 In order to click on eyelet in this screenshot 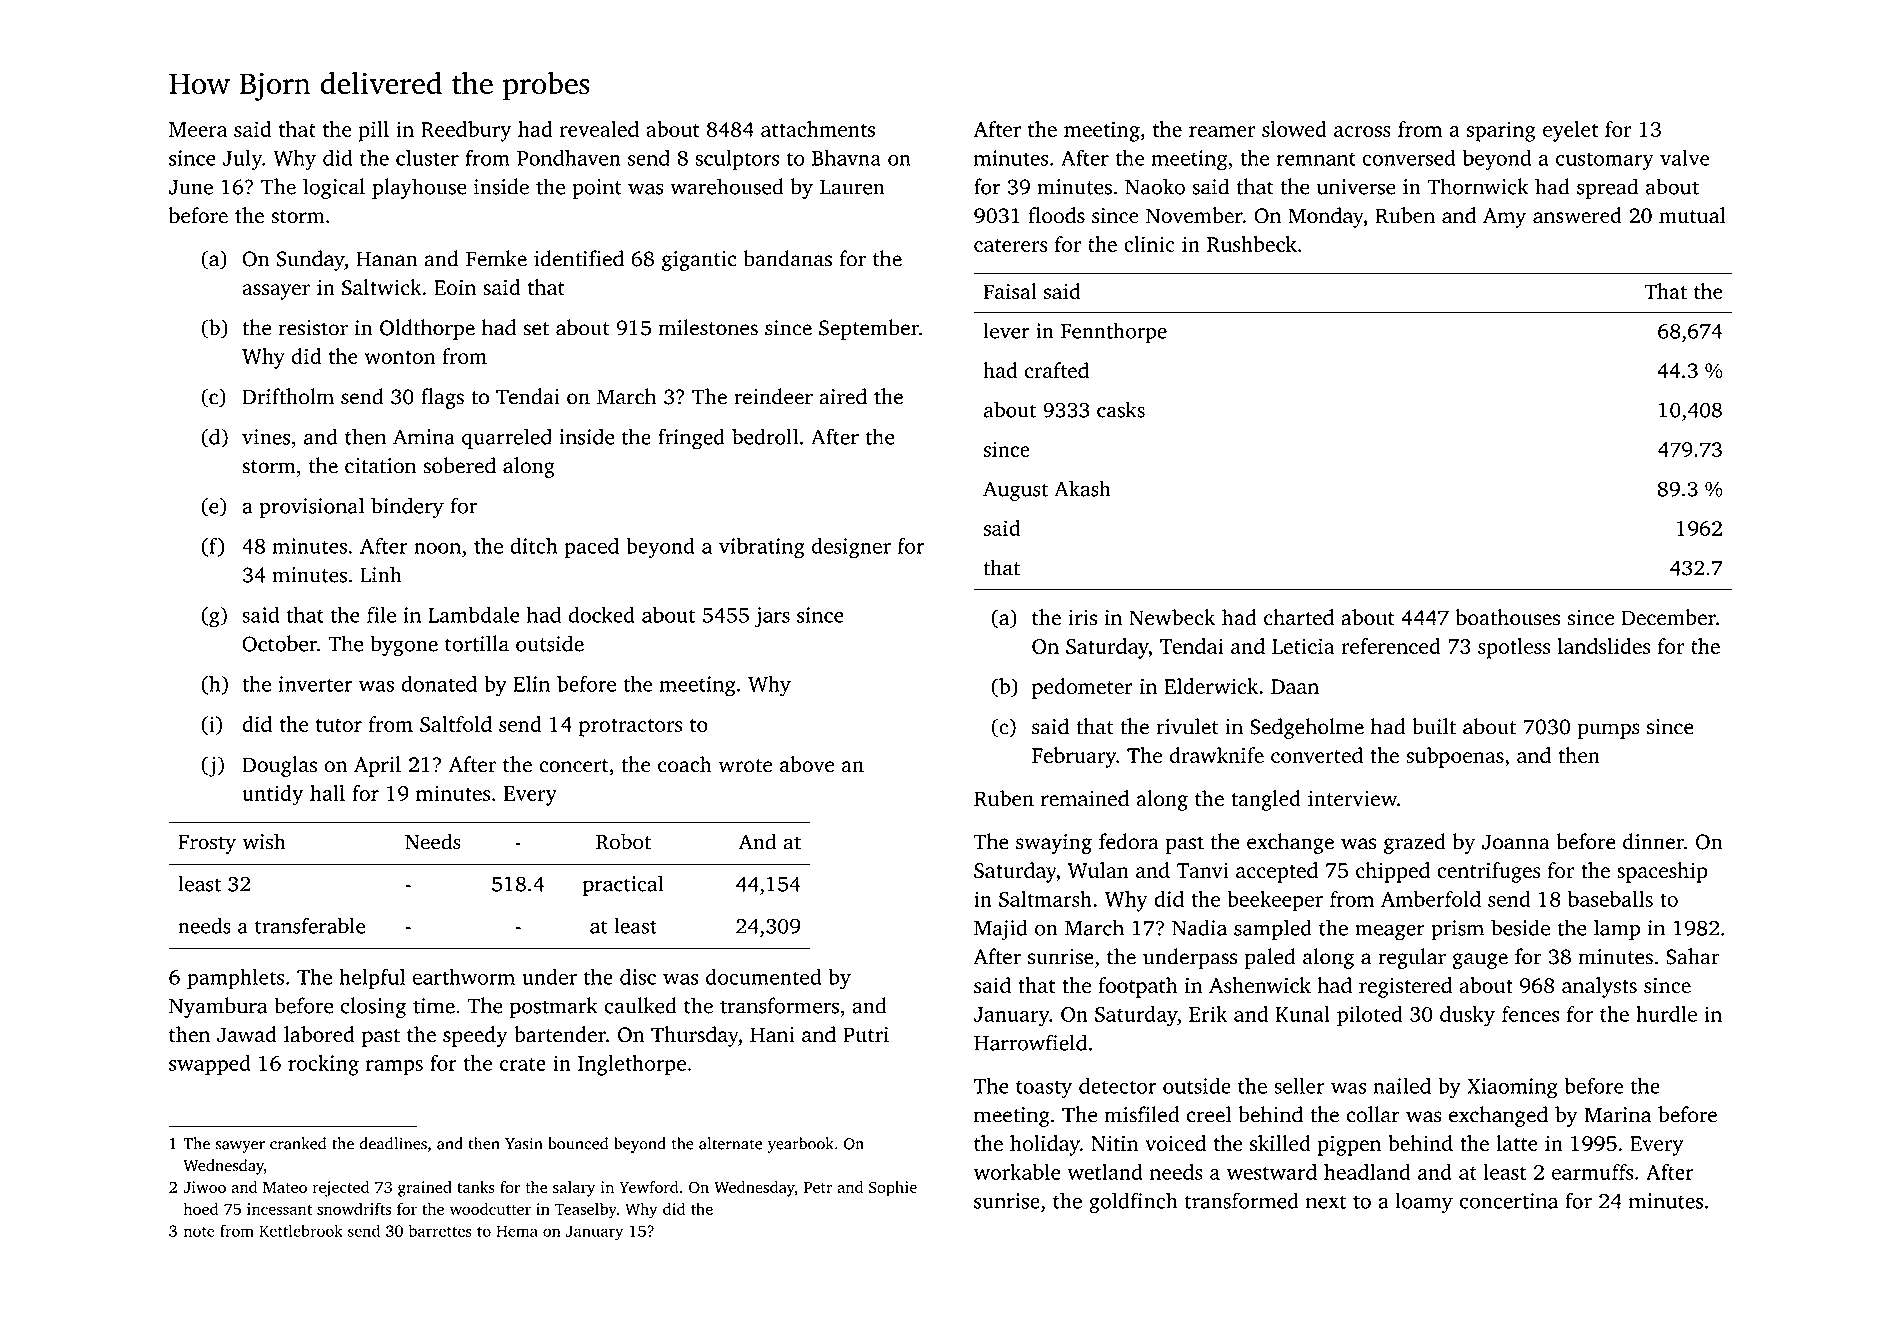, I will do `click(1570, 131)`.
